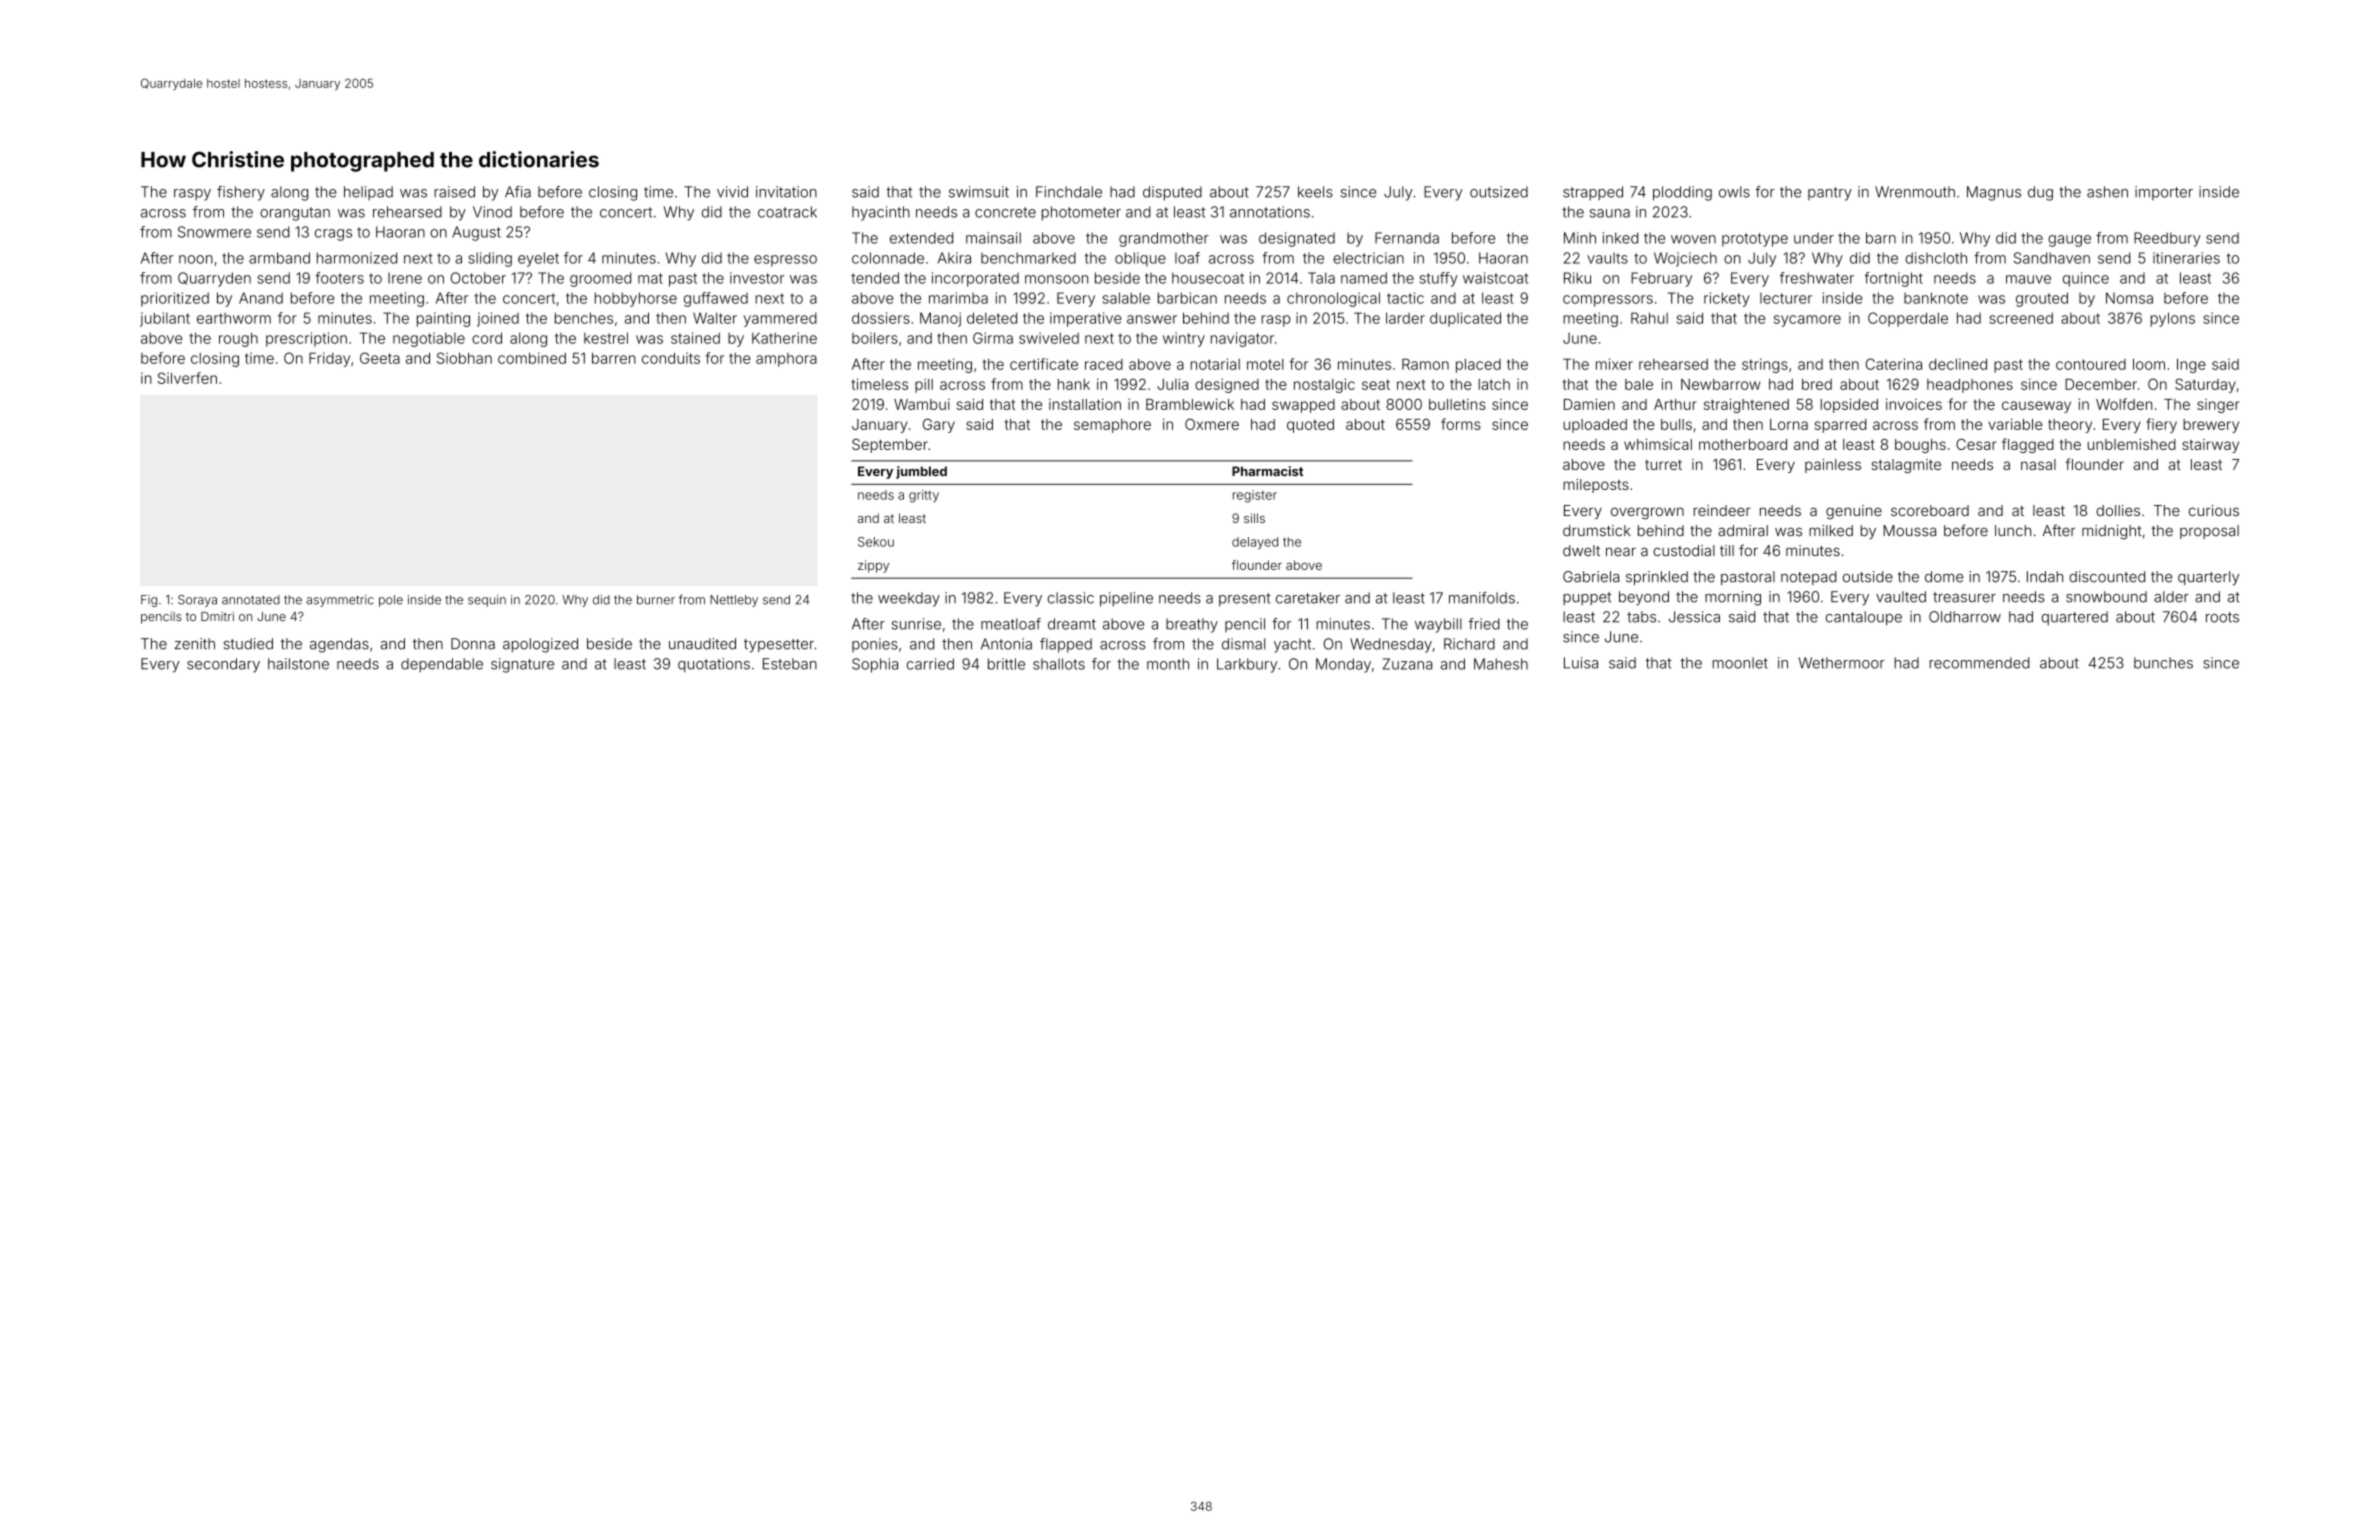 This screenshot has height=1540, width=2380. What do you see at coordinates (1343, 665) in the screenshot?
I see `Monday` at bounding box center [1343, 665].
